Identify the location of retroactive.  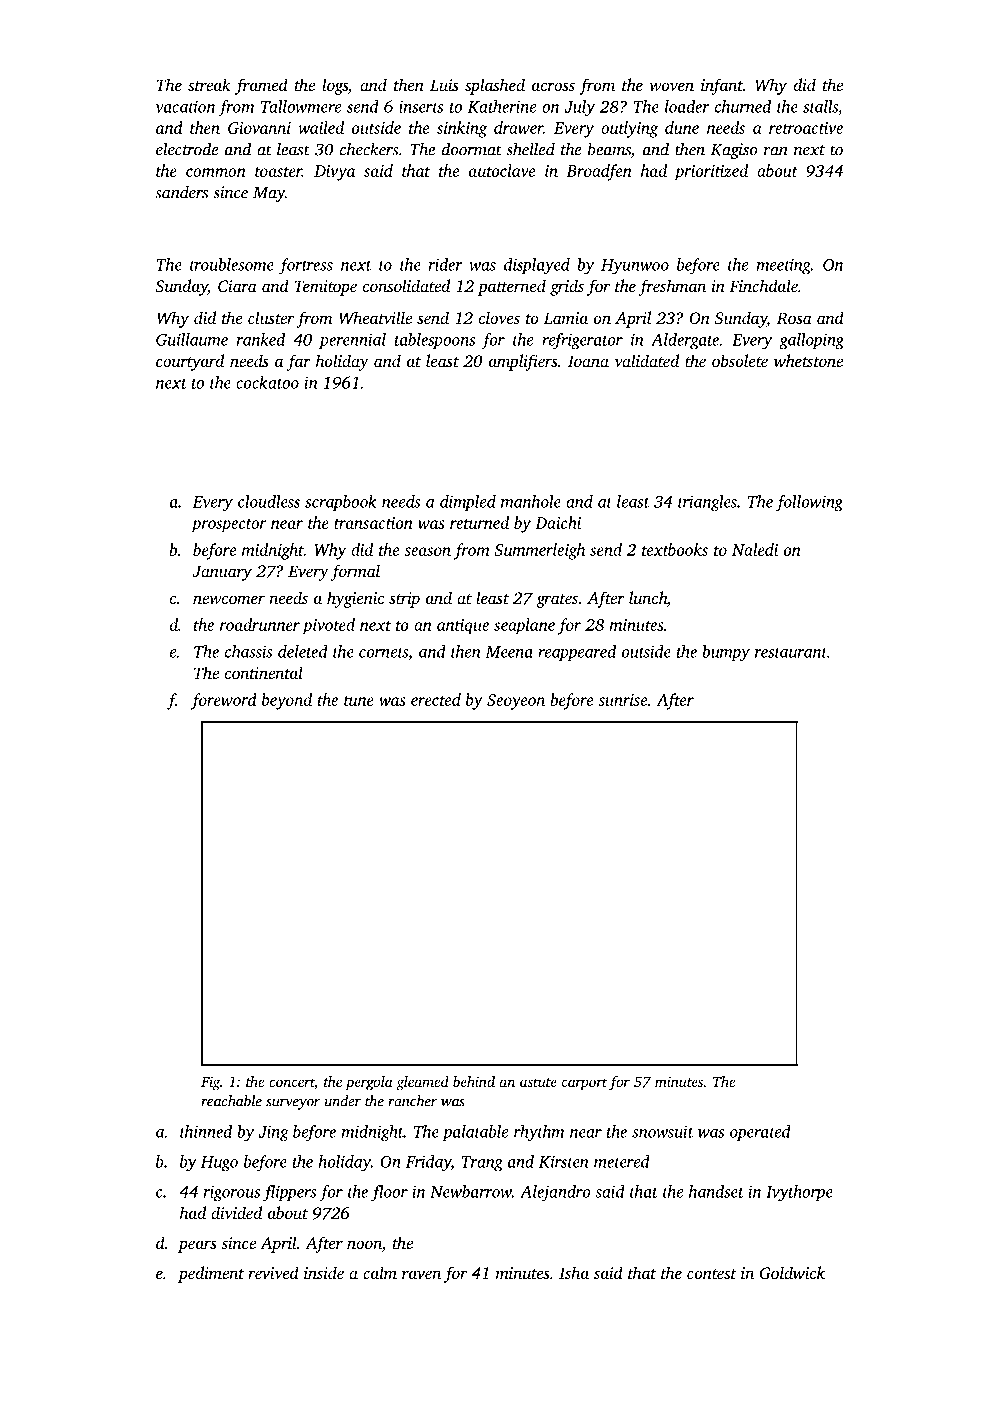
(806, 128).
